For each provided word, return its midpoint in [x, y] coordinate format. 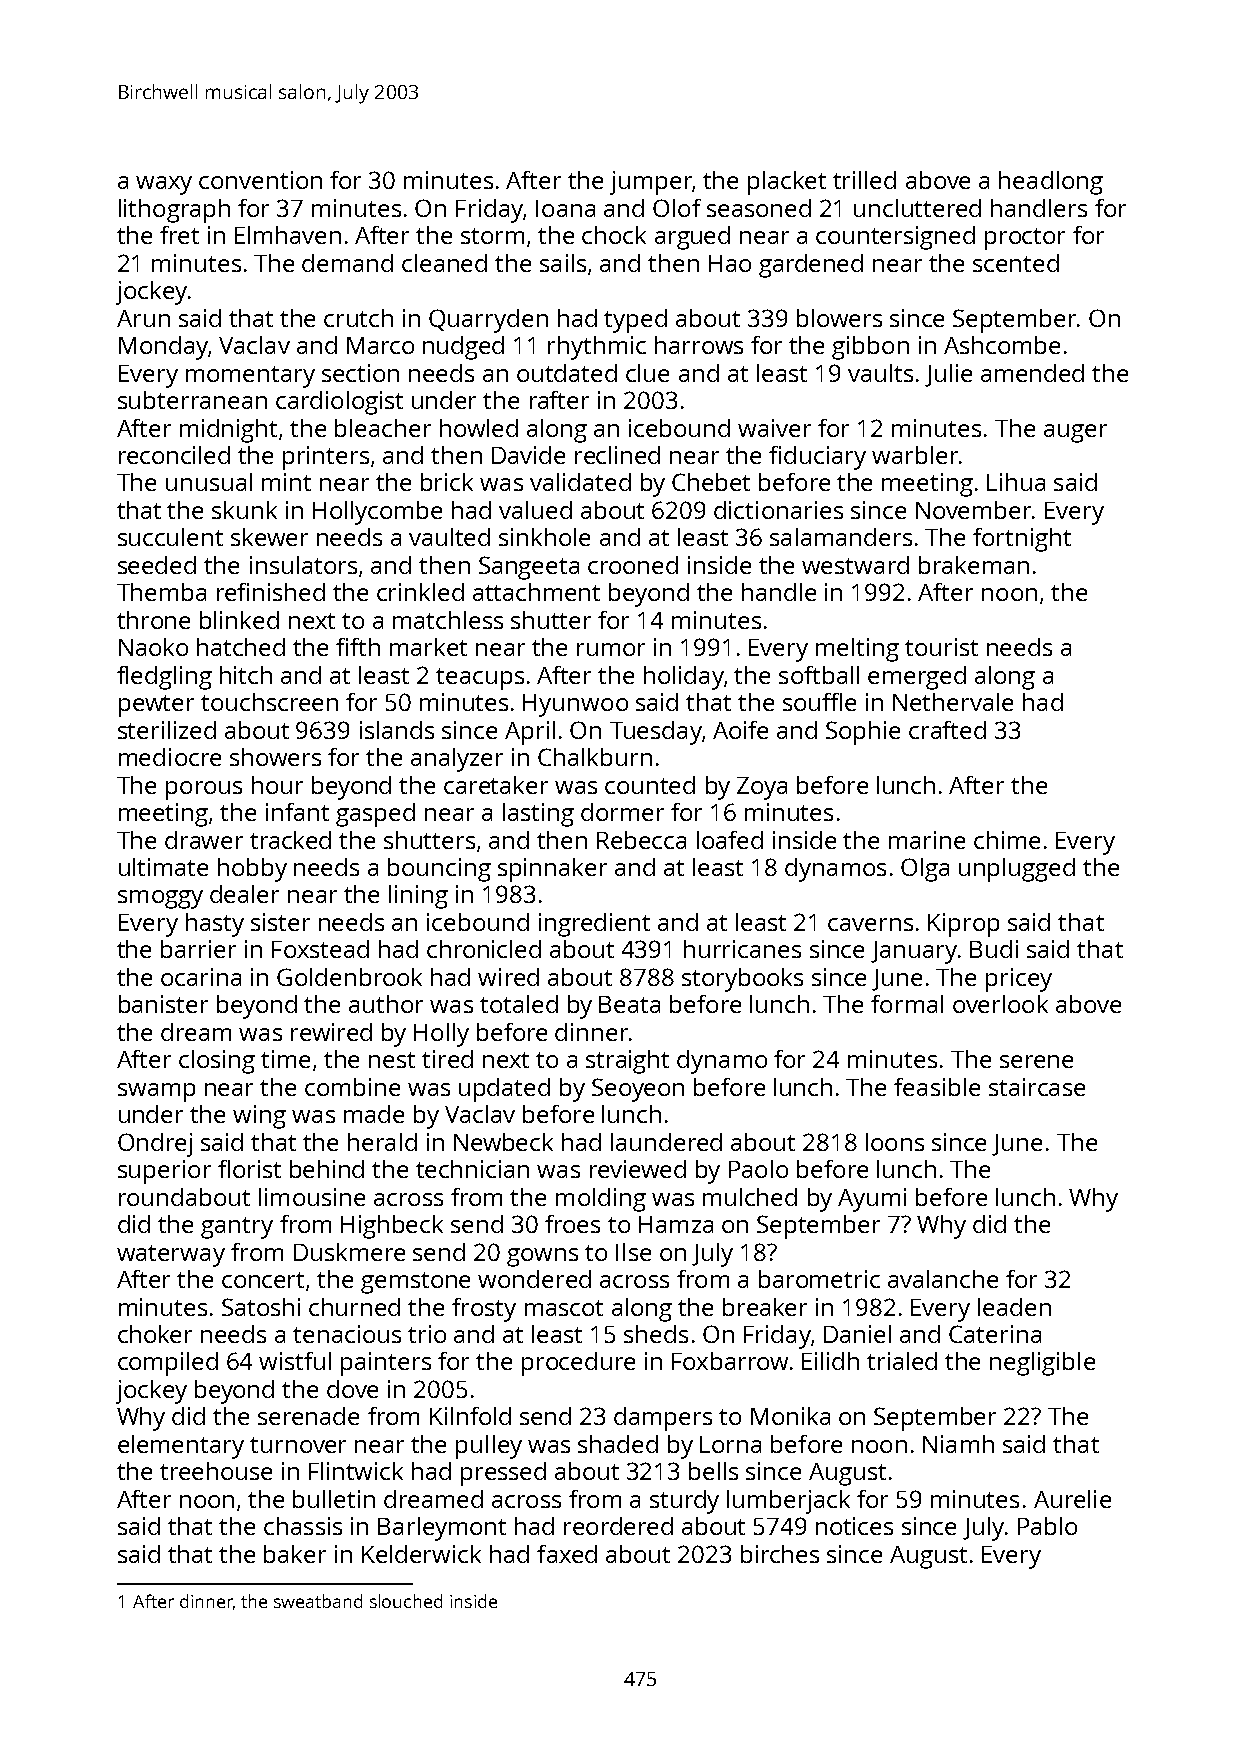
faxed [567, 1554]
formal [907, 1004]
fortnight [1022, 540]
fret [179, 235]
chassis [303, 1526]
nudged [463, 348]
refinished [271, 592]
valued [535, 510]
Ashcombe [1002, 345]
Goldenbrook [349, 977]
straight [627, 1062]
